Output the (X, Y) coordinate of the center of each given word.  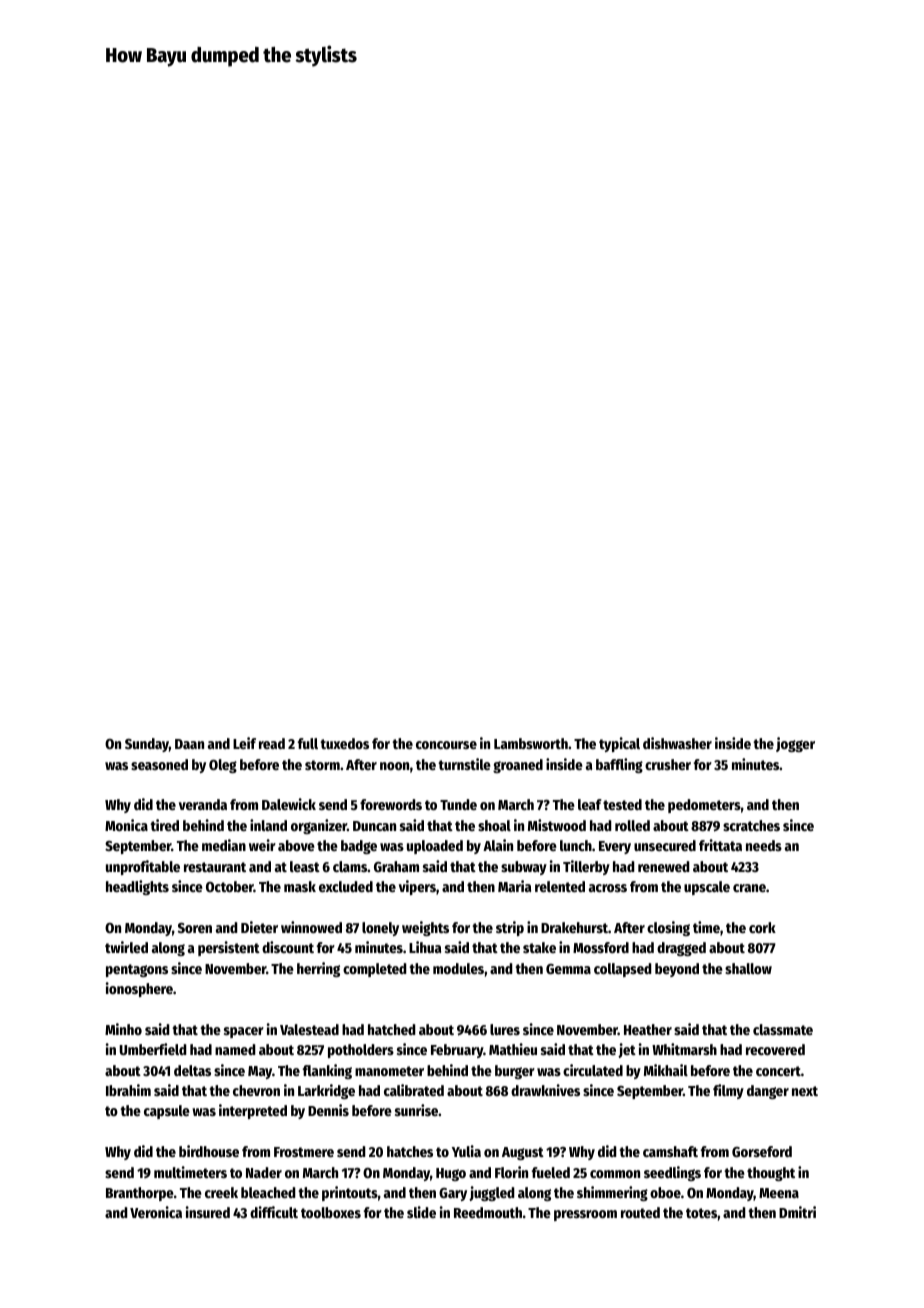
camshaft (670, 1151)
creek (221, 1192)
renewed (664, 866)
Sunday (147, 745)
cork (762, 927)
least (305, 866)
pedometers (704, 806)
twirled (126, 947)
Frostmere (304, 1152)
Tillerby (586, 867)
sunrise (417, 1110)
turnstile (464, 764)
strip (510, 928)
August (523, 1153)
